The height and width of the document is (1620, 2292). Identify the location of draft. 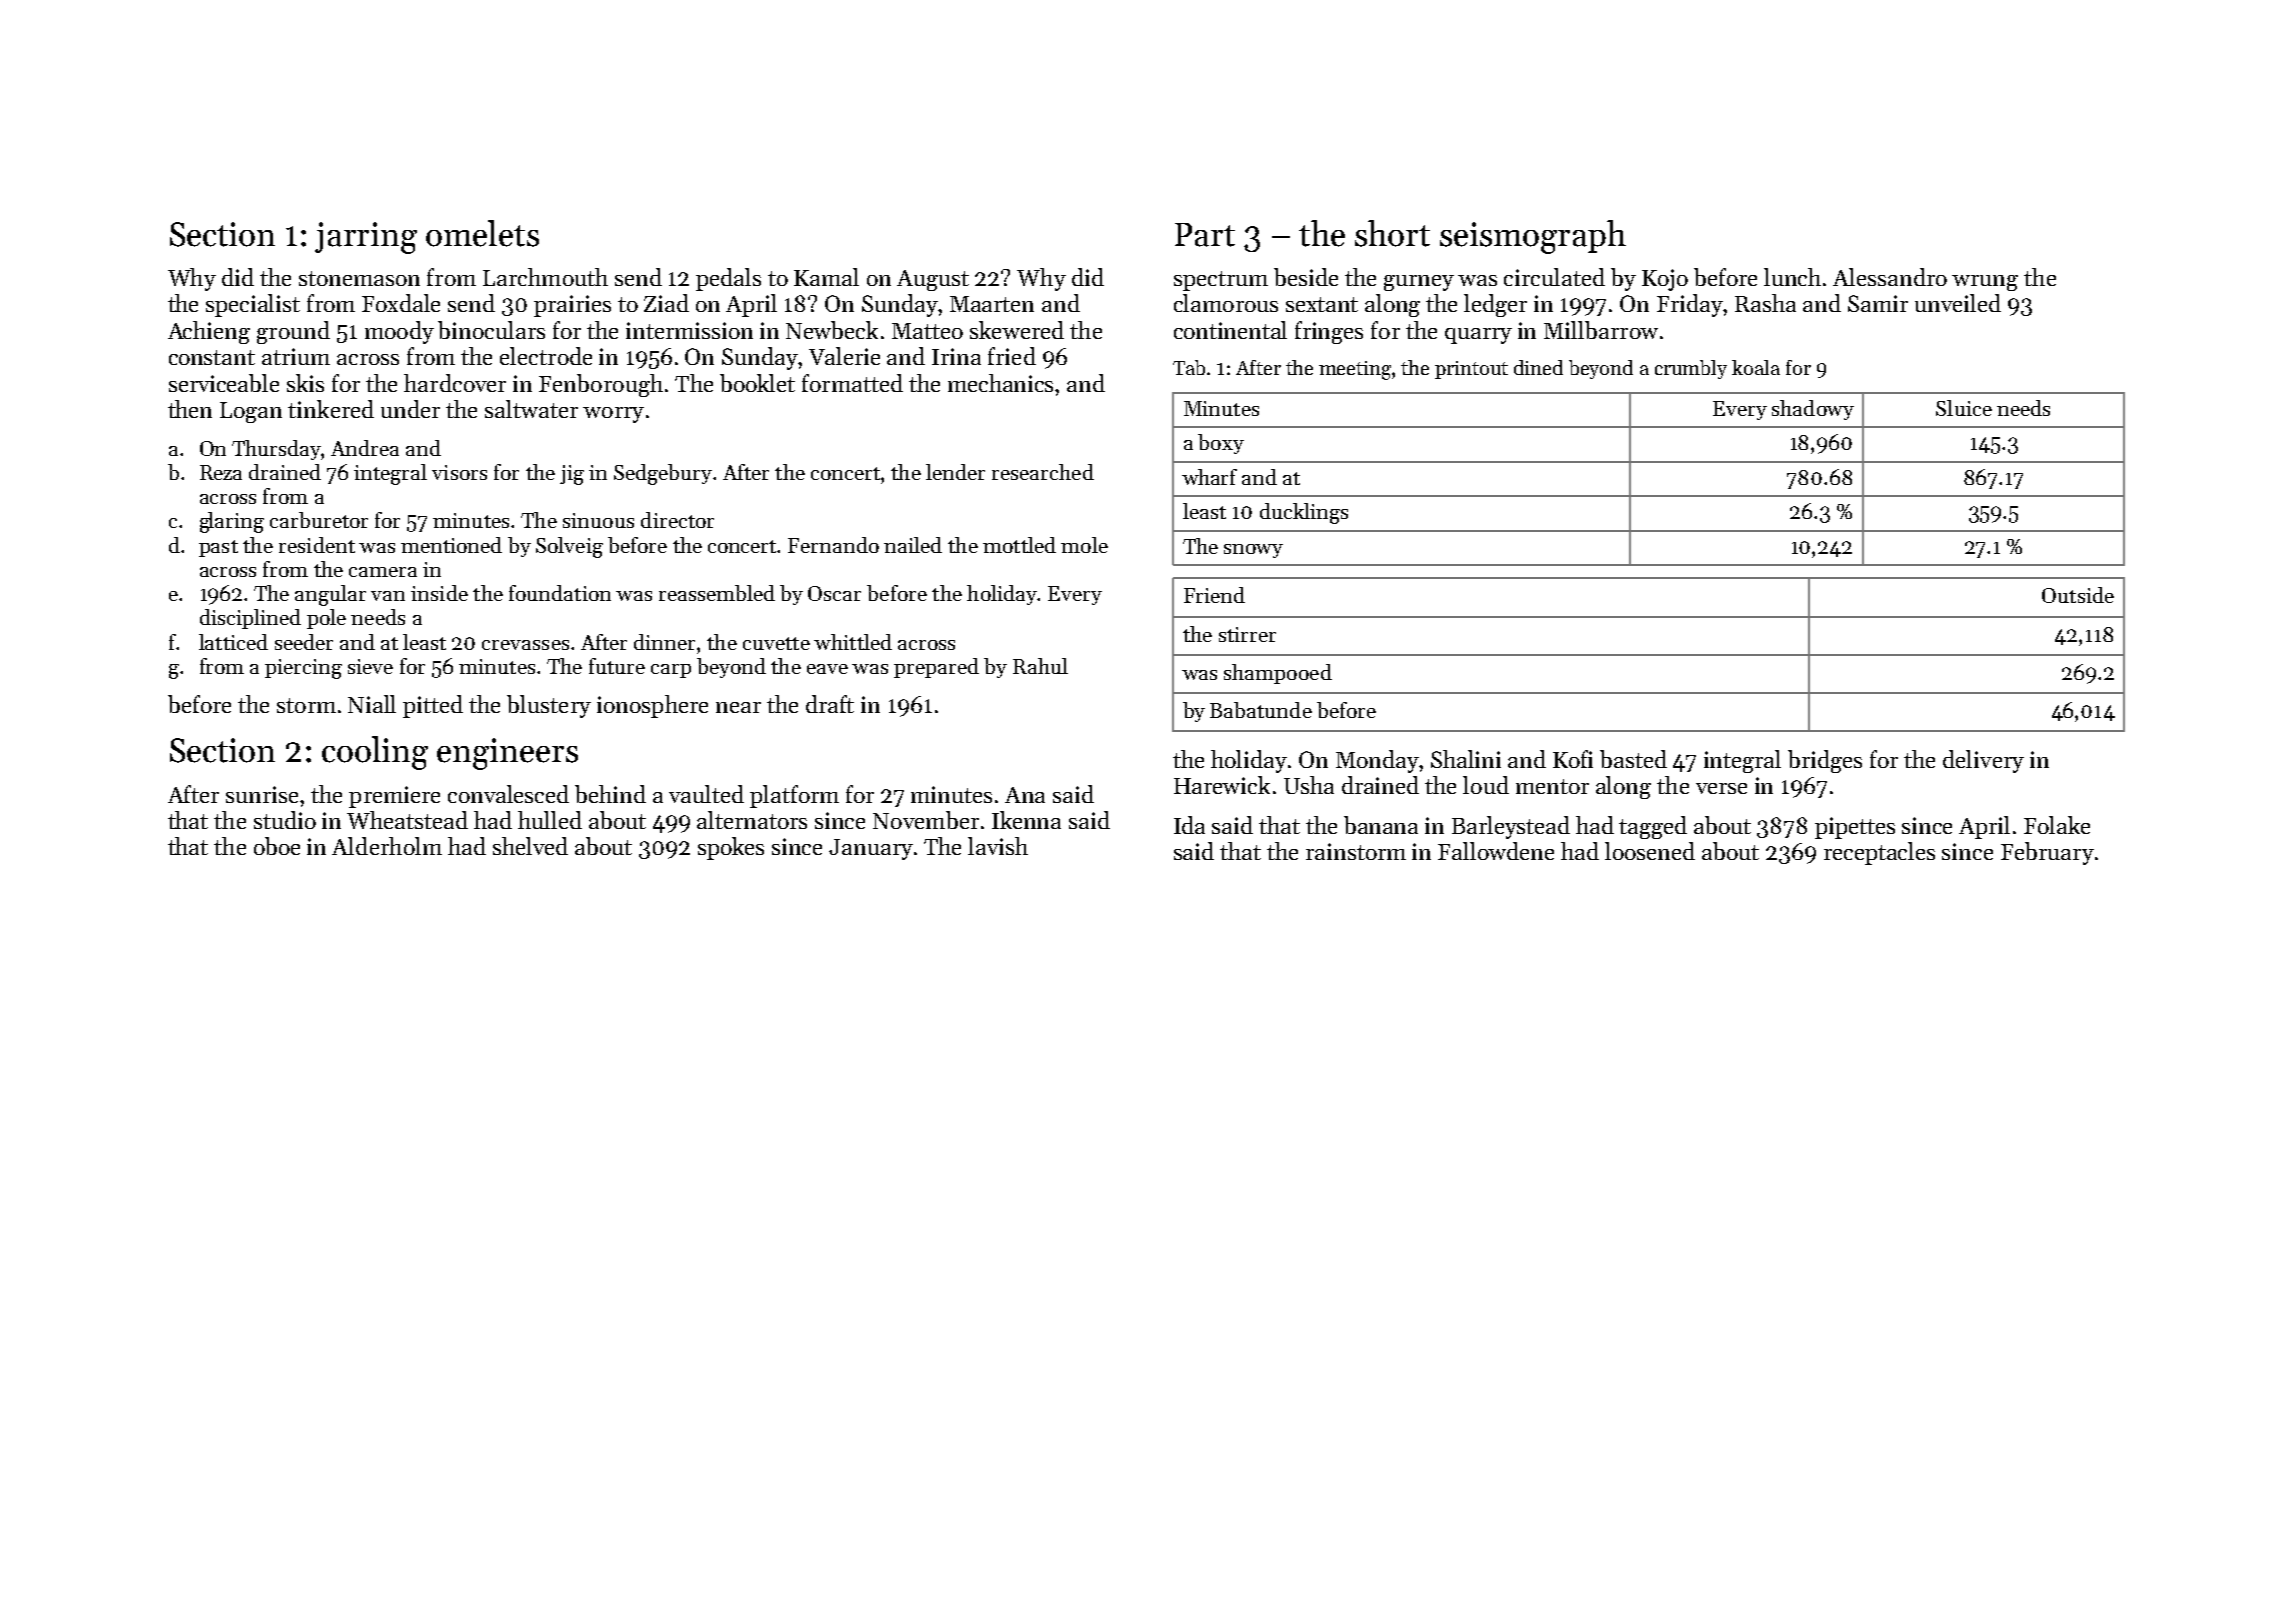
(830, 704).
